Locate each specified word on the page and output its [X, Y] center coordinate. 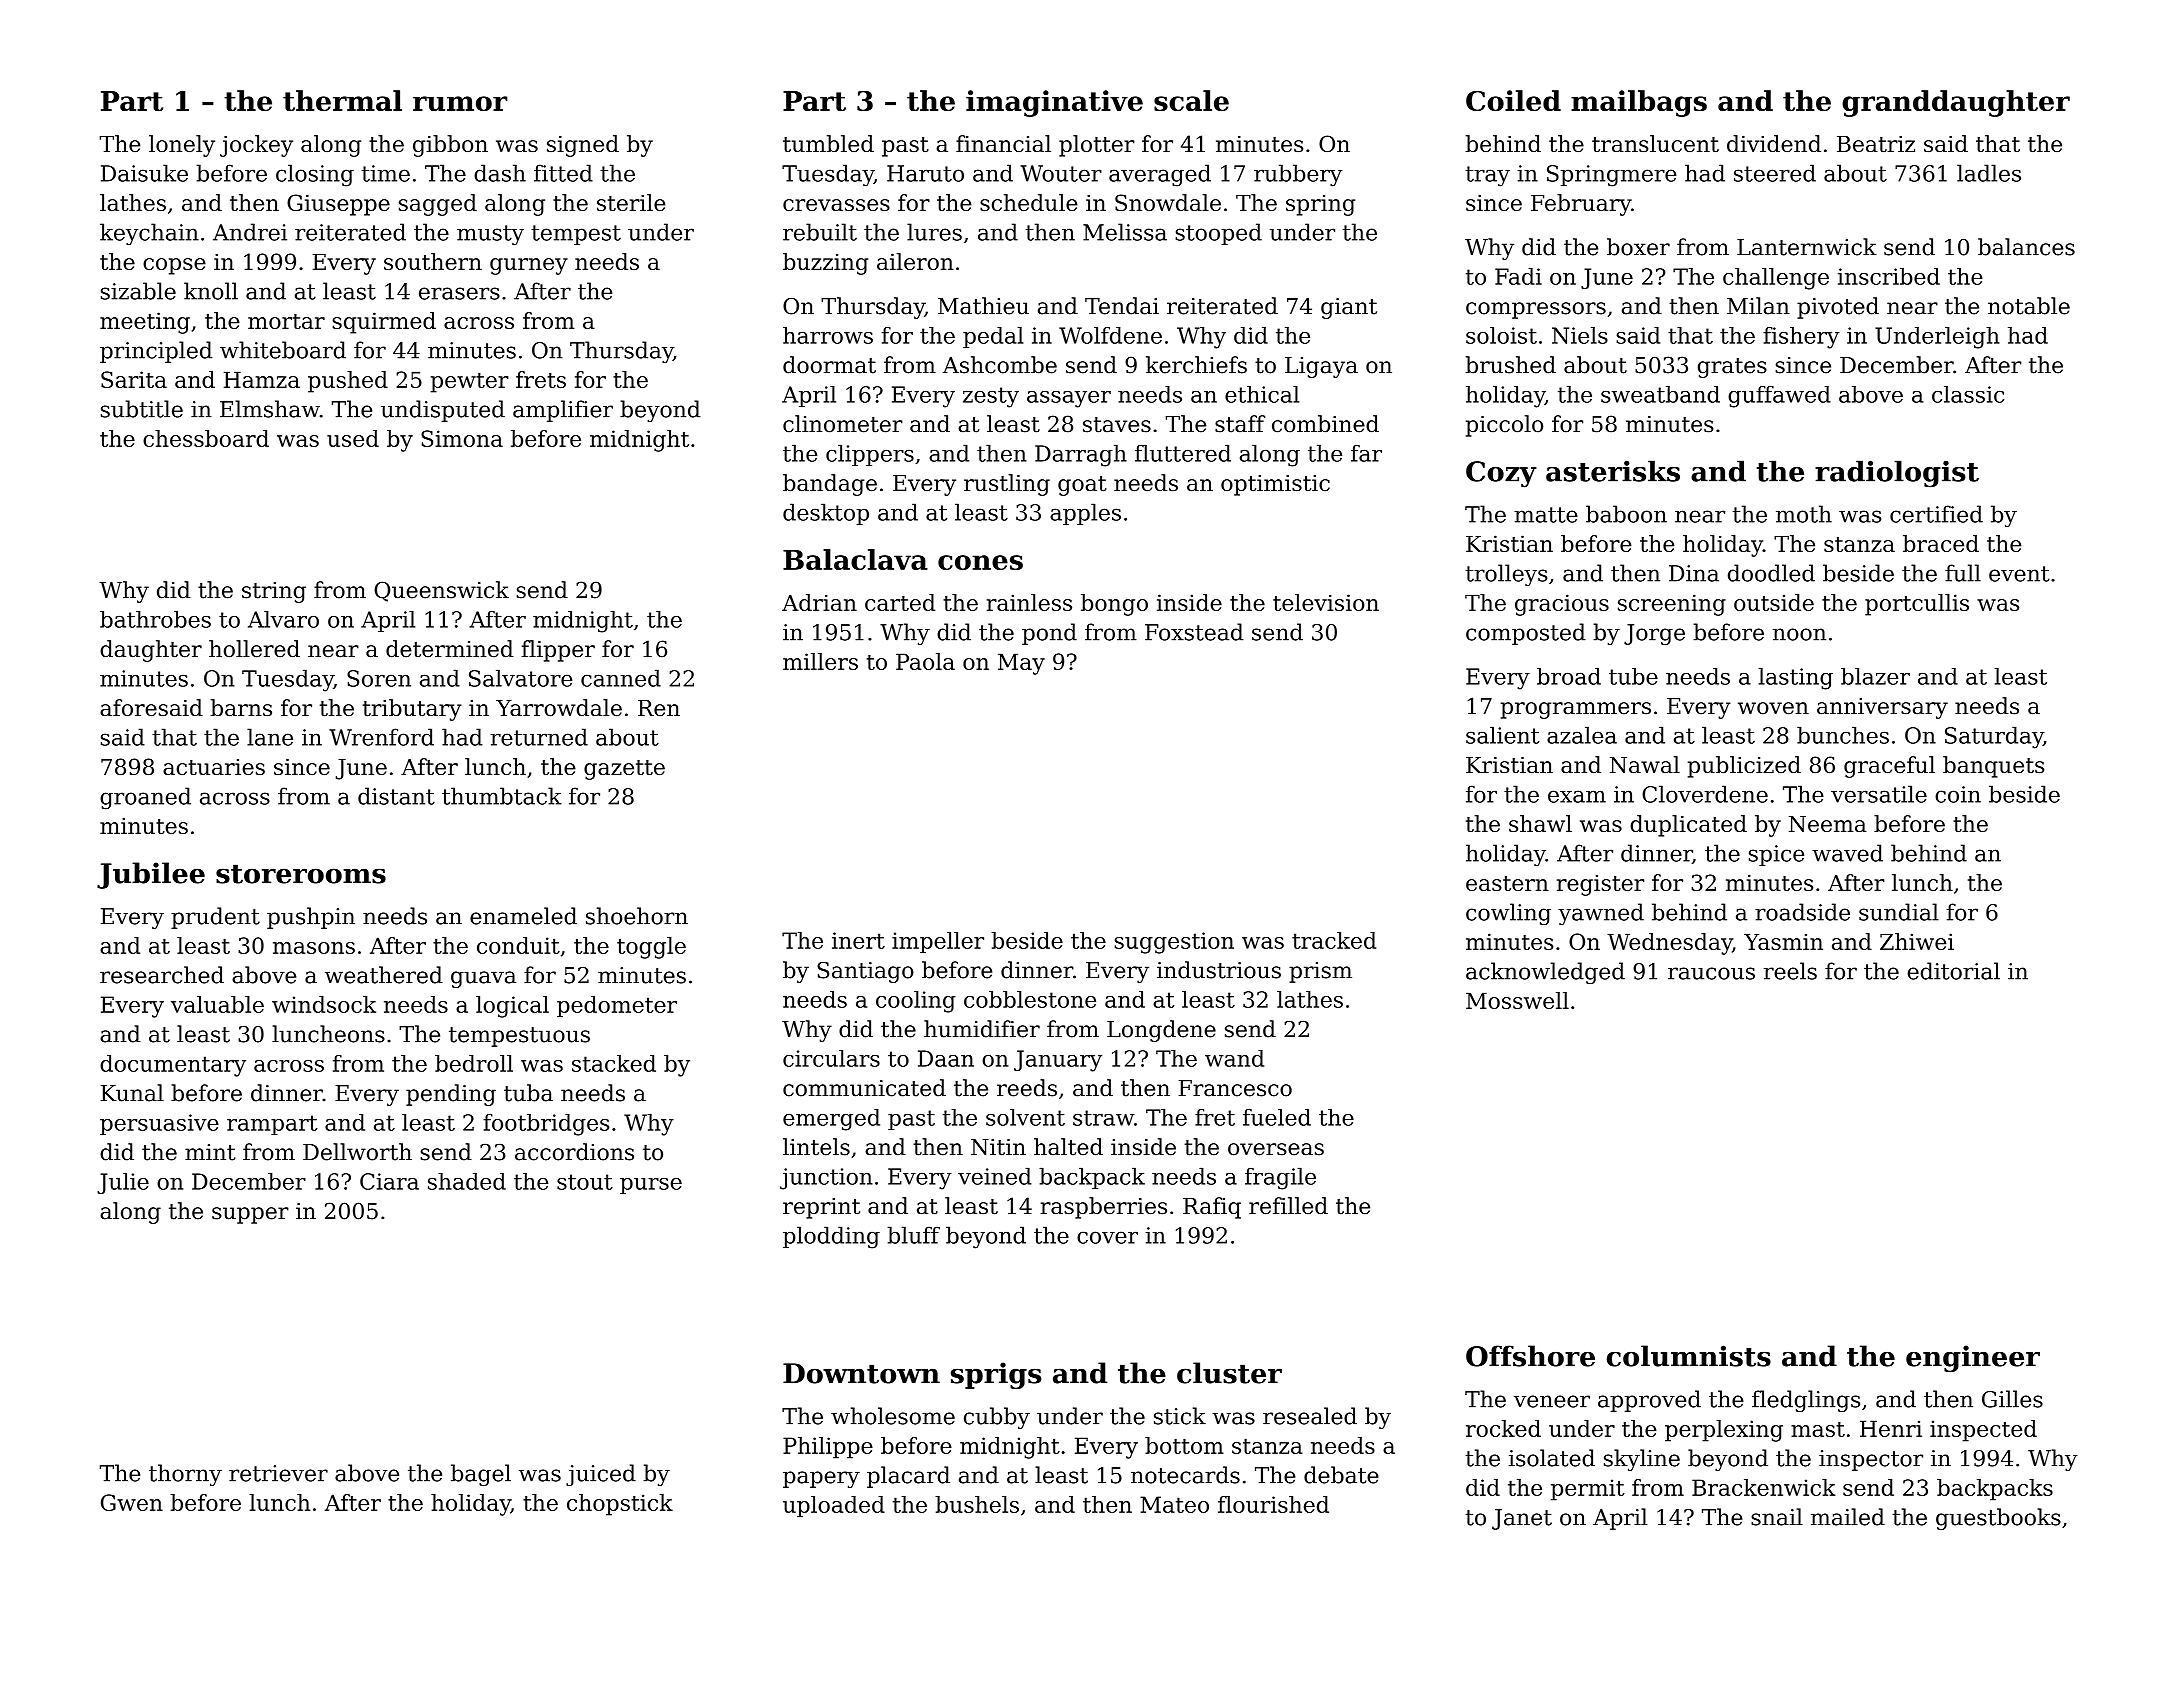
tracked [1334, 940]
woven [1773, 708]
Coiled [1513, 100]
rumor [460, 103]
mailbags [1639, 103]
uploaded [834, 1506]
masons [314, 948]
